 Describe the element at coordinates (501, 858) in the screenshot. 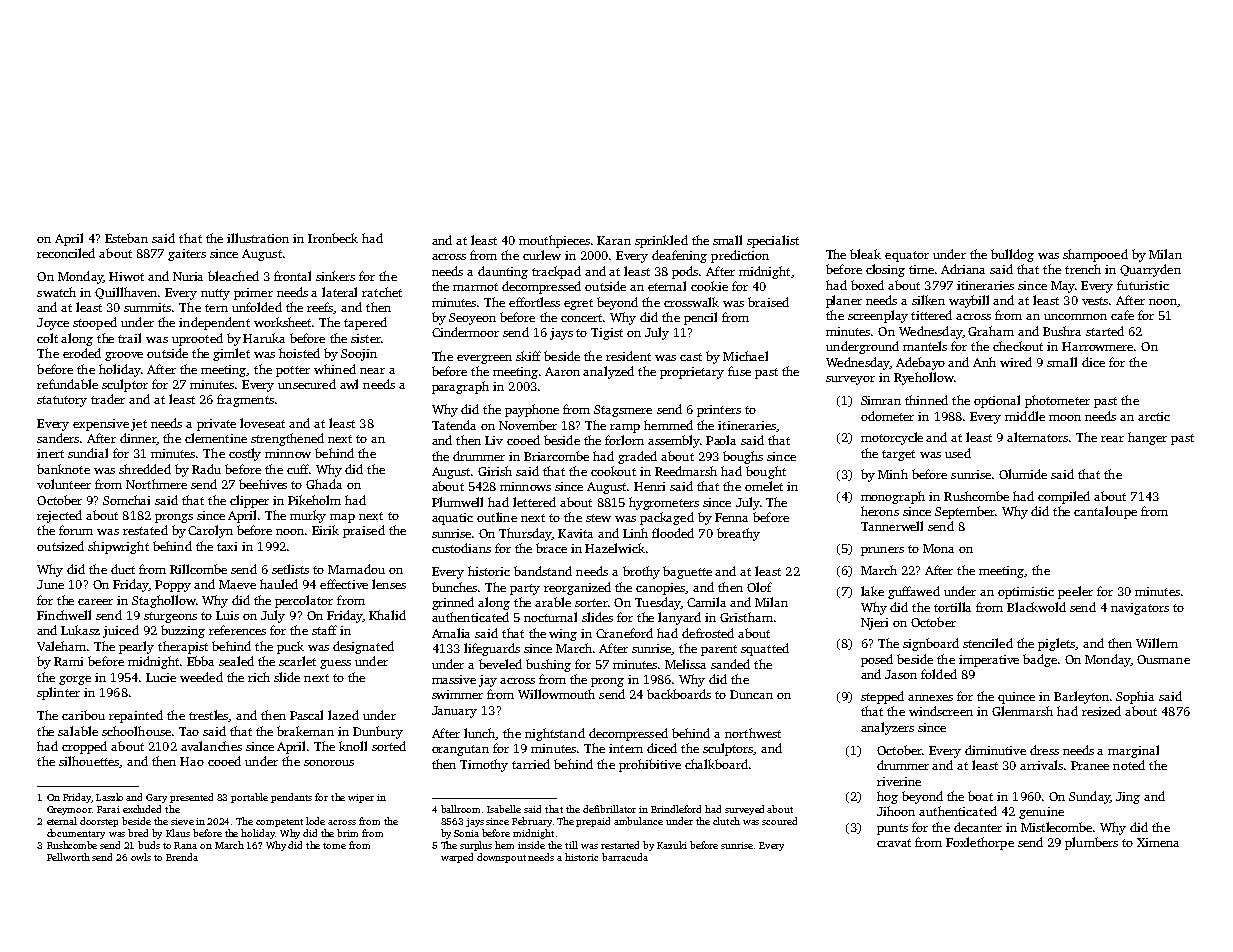

I see `downspout` at that location.
